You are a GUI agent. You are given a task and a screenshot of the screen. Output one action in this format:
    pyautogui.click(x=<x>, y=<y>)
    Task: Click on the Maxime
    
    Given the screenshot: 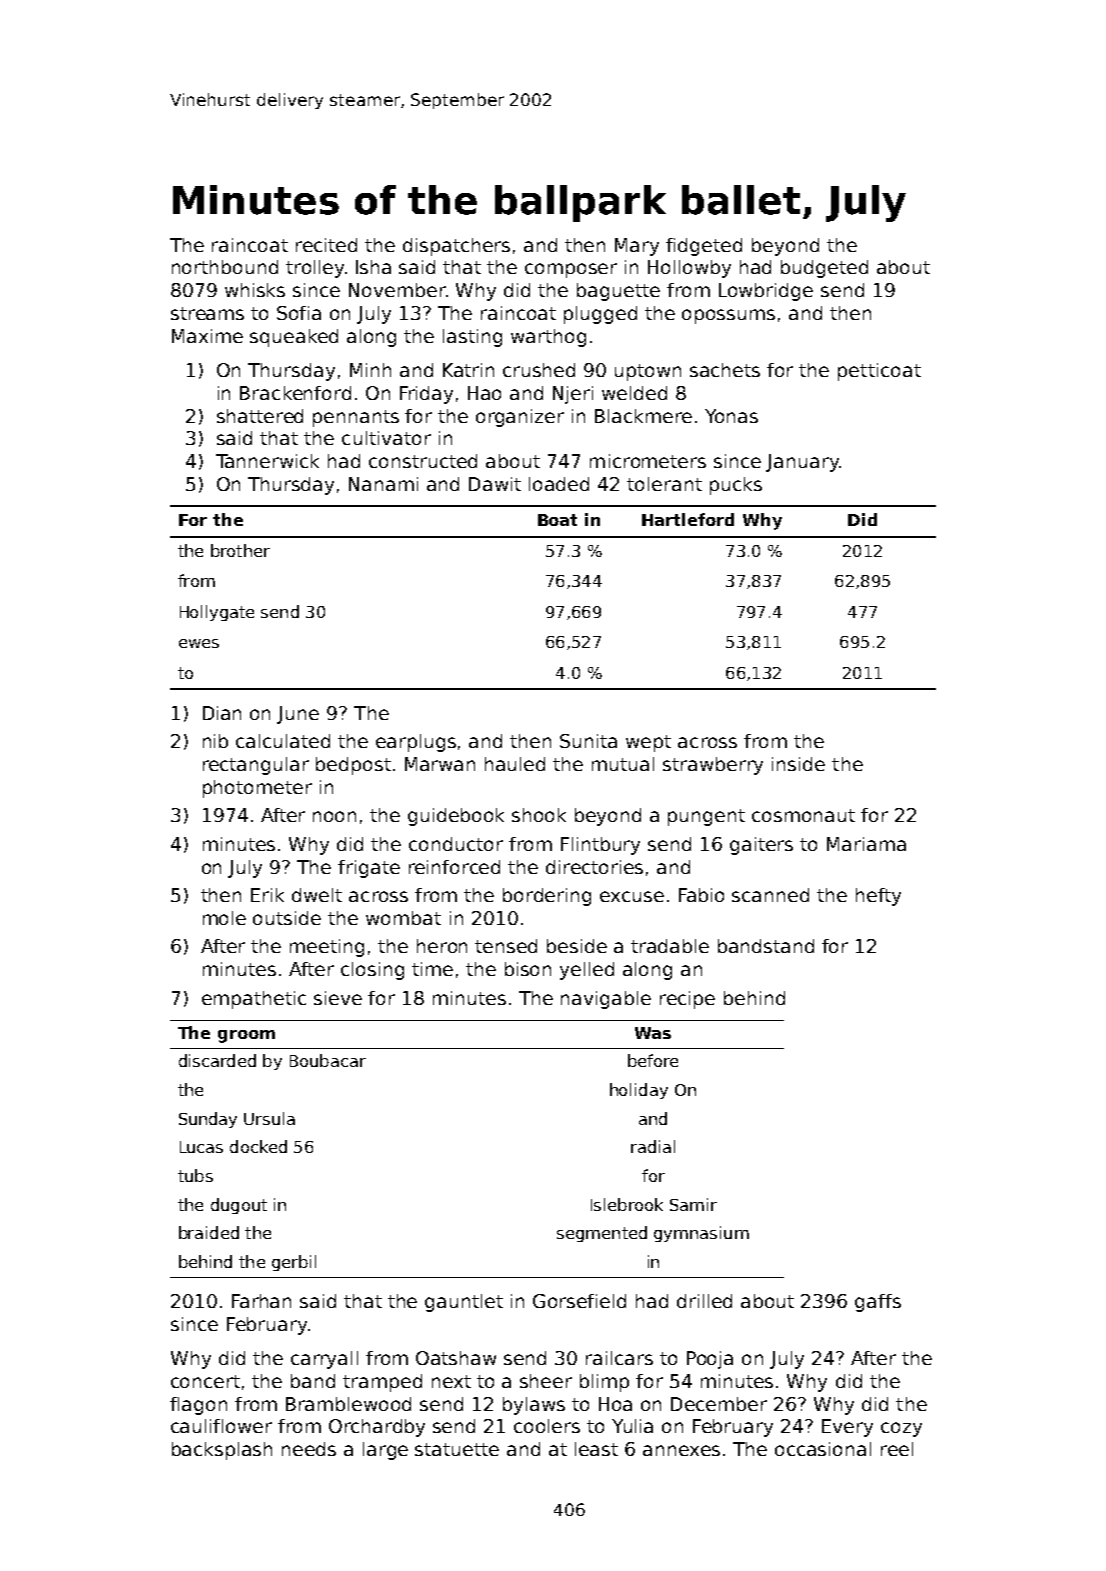 What is the action you would take?
    pyautogui.click(x=207, y=336)
